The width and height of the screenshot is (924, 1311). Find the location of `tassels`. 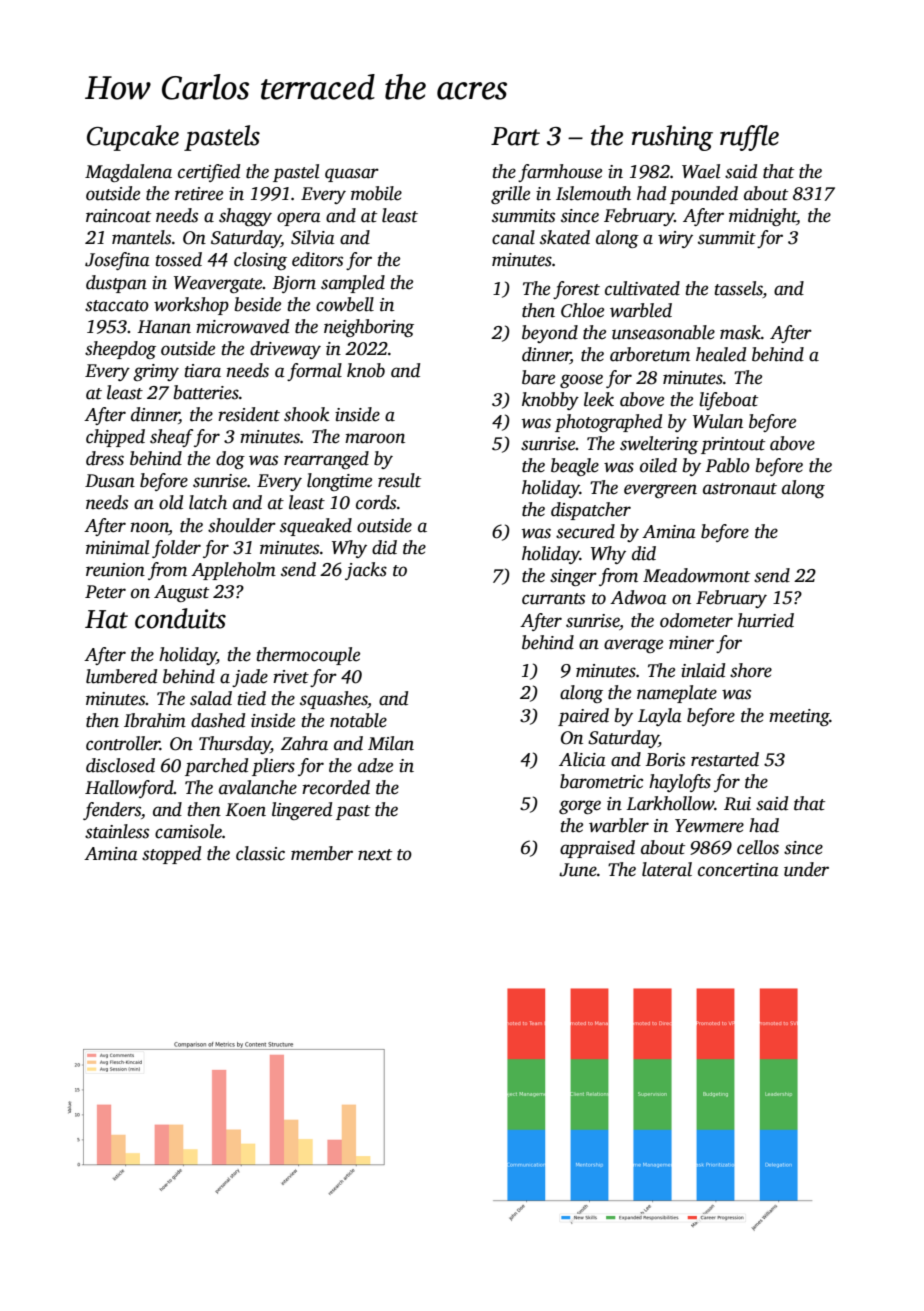

tassels is located at coordinates (738, 289).
